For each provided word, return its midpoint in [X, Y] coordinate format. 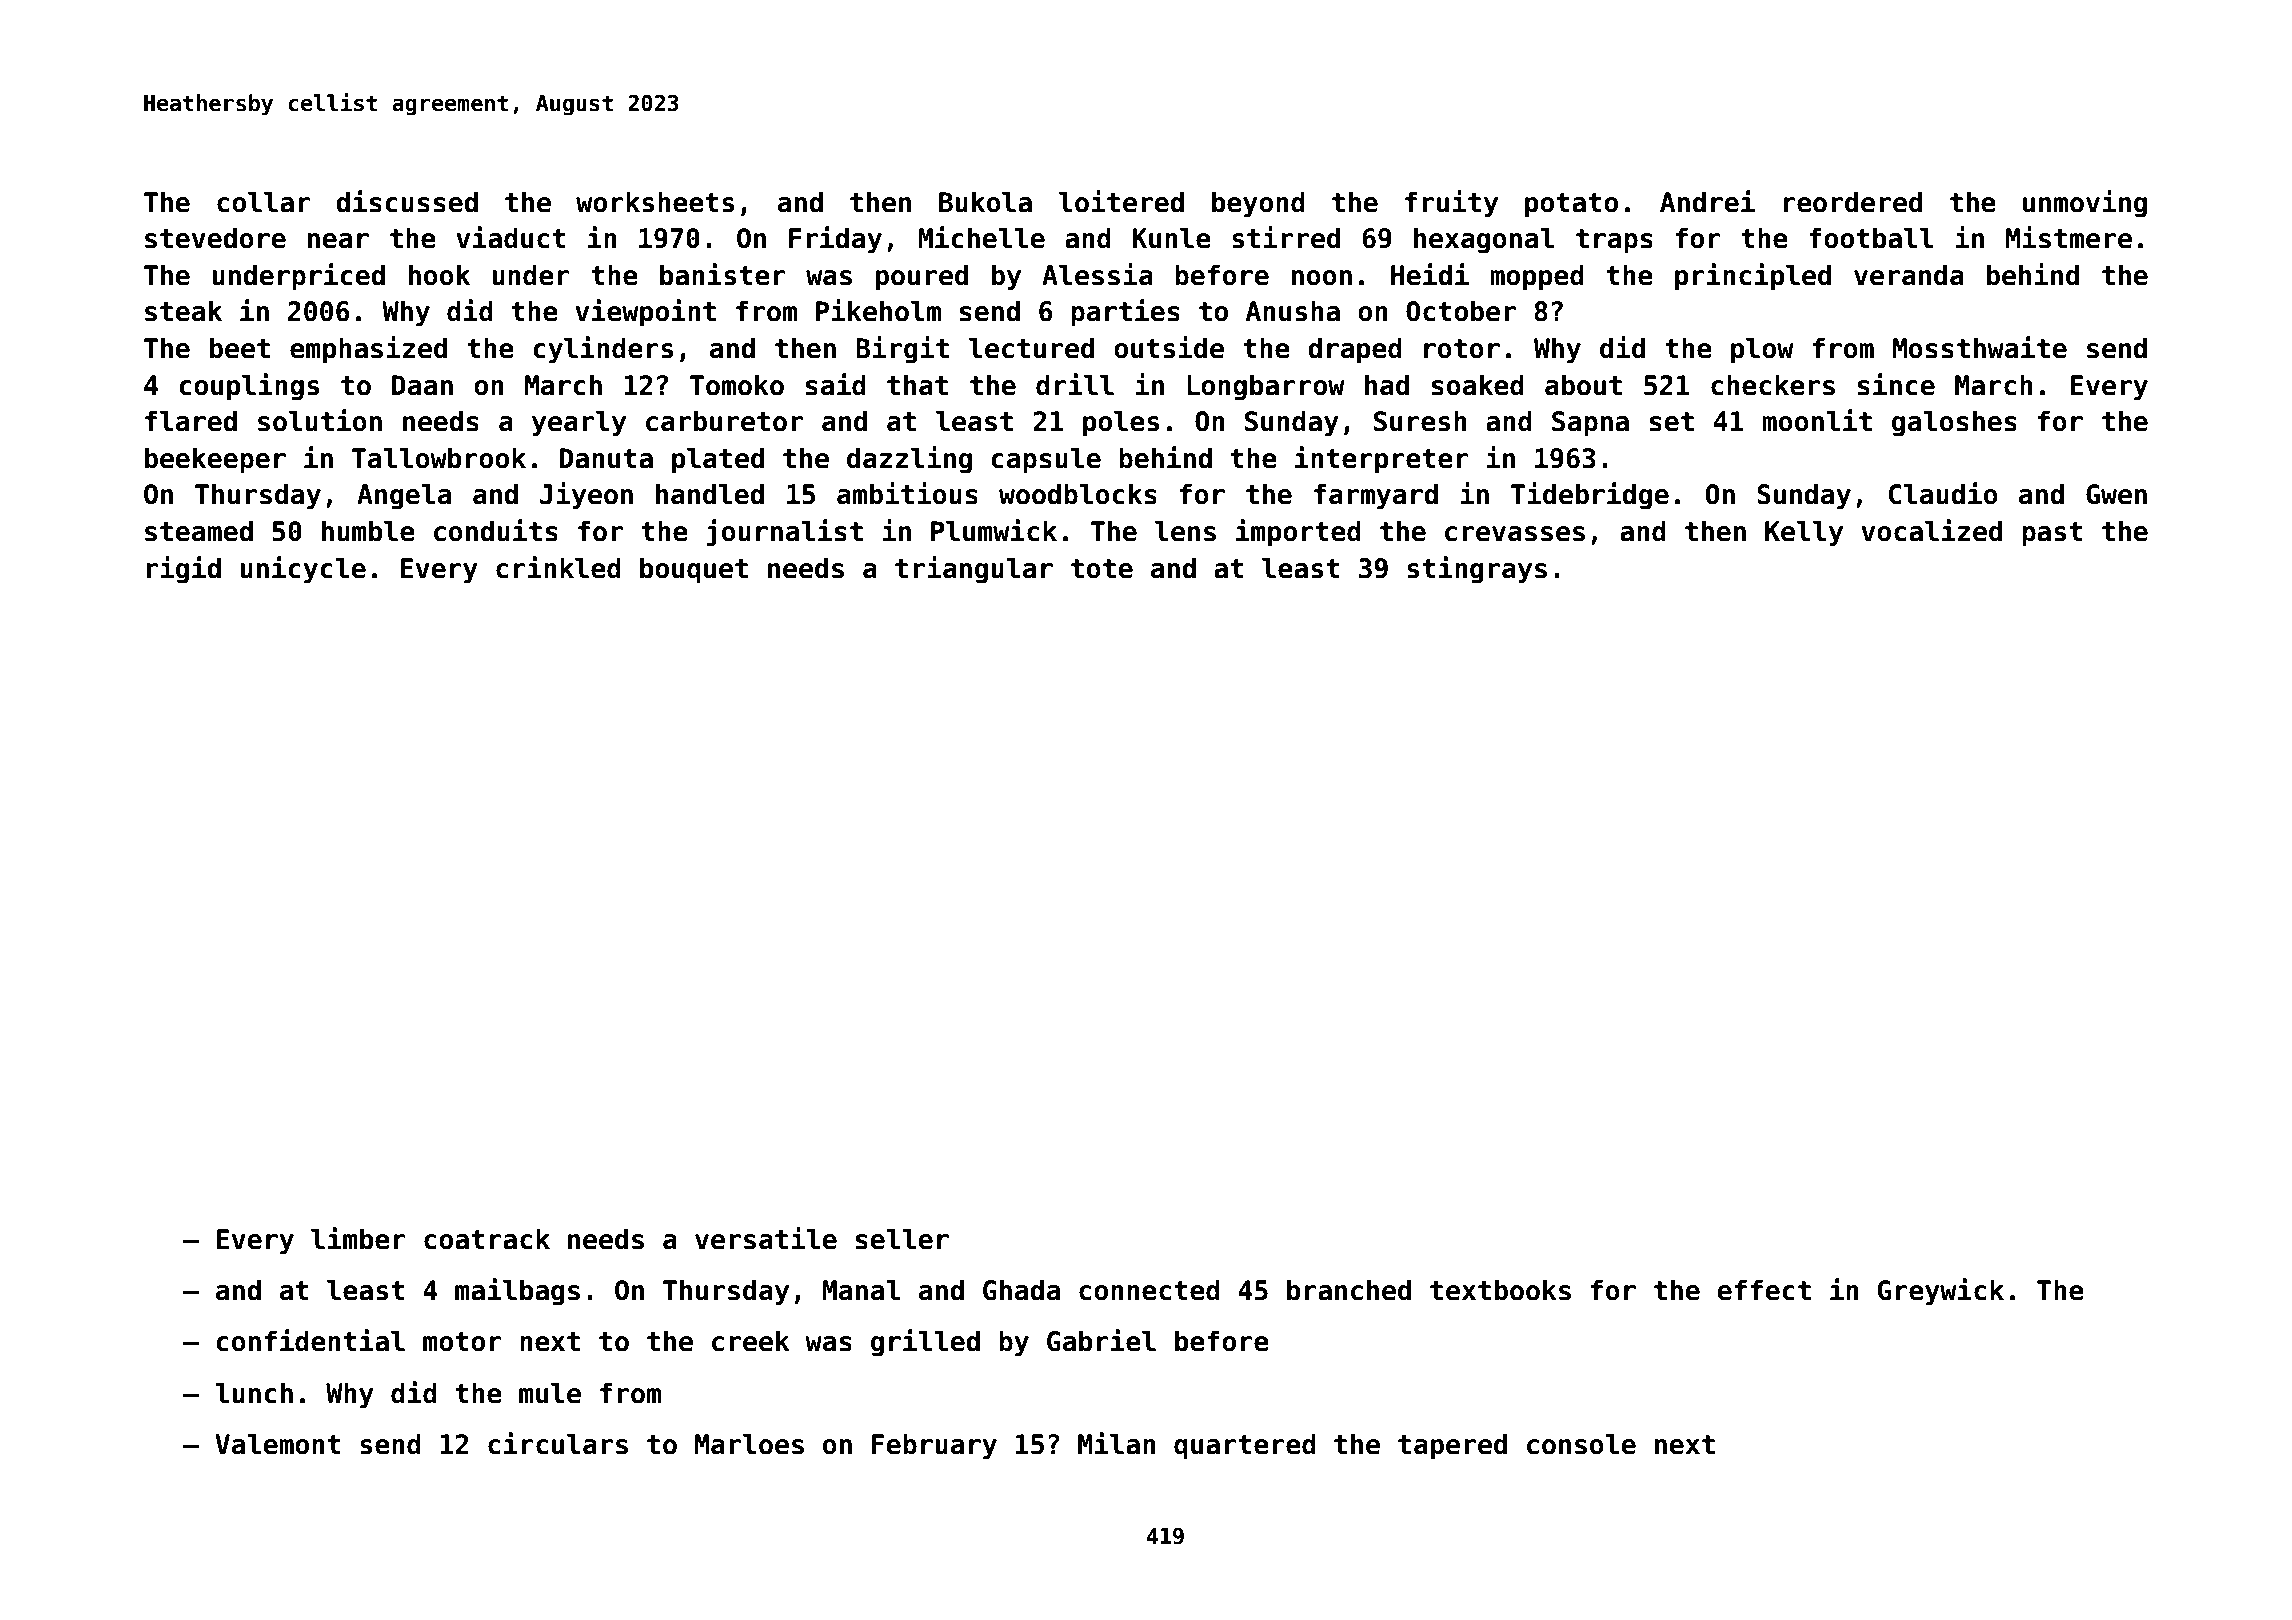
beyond [1258, 204]
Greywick [1941, 1292]
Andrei [1707, 201]
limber [358, 1238]
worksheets [655, 202]
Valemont [278, 1444]
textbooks [1500, 1290]
